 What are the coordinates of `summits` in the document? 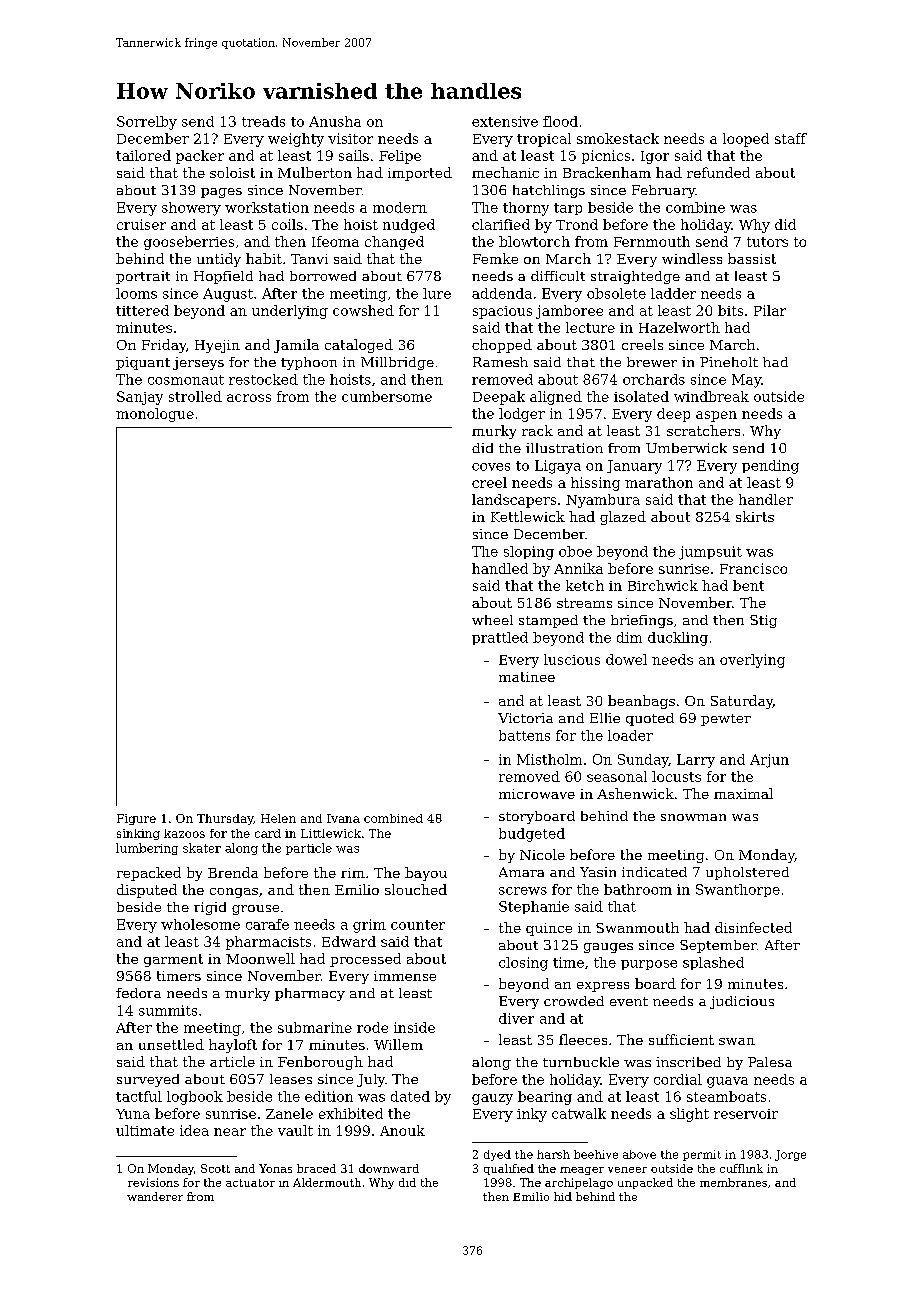 It's located at (168, 1010).
